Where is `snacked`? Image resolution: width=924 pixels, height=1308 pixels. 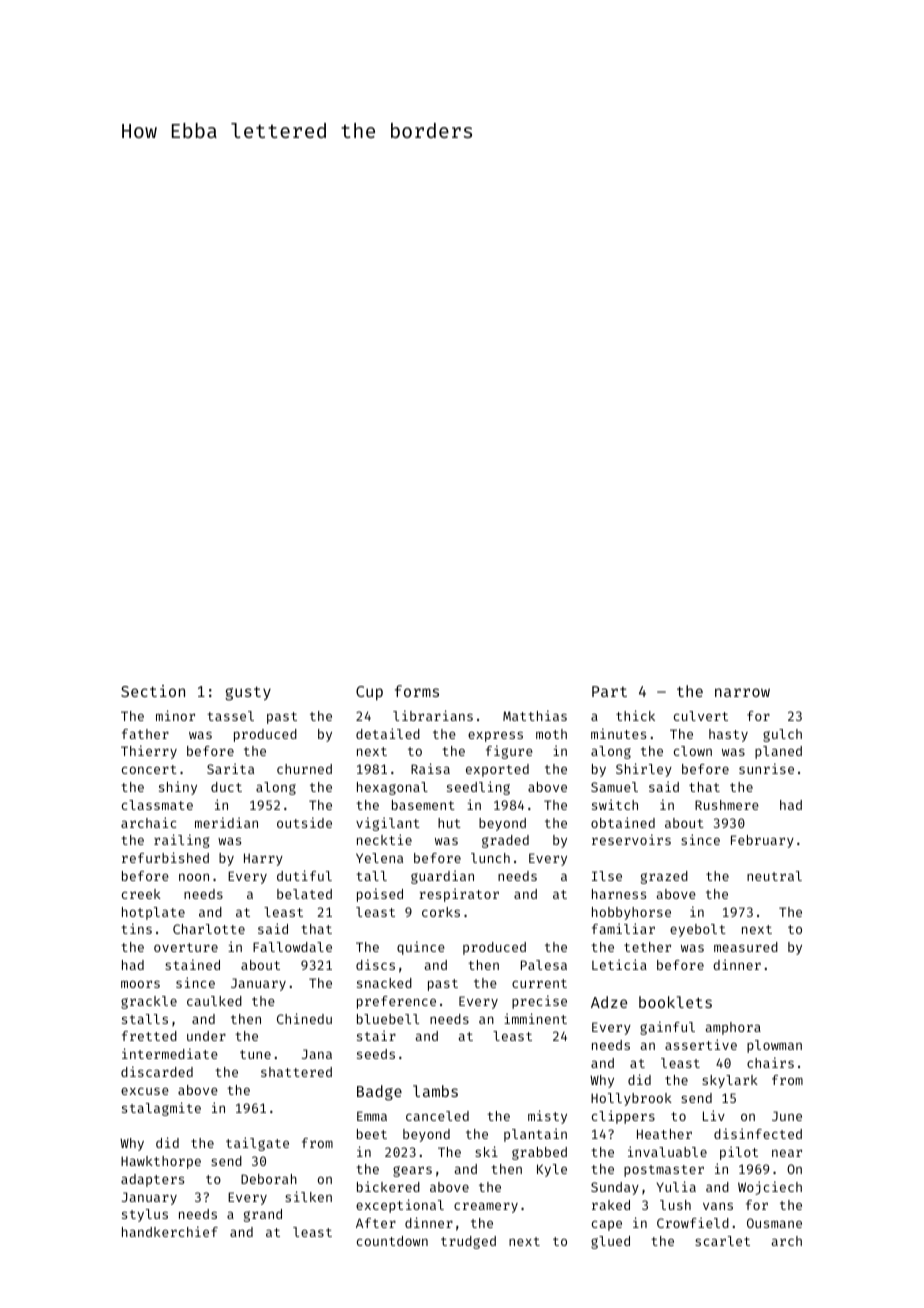 snacked is located at coordinates (384, 983).
